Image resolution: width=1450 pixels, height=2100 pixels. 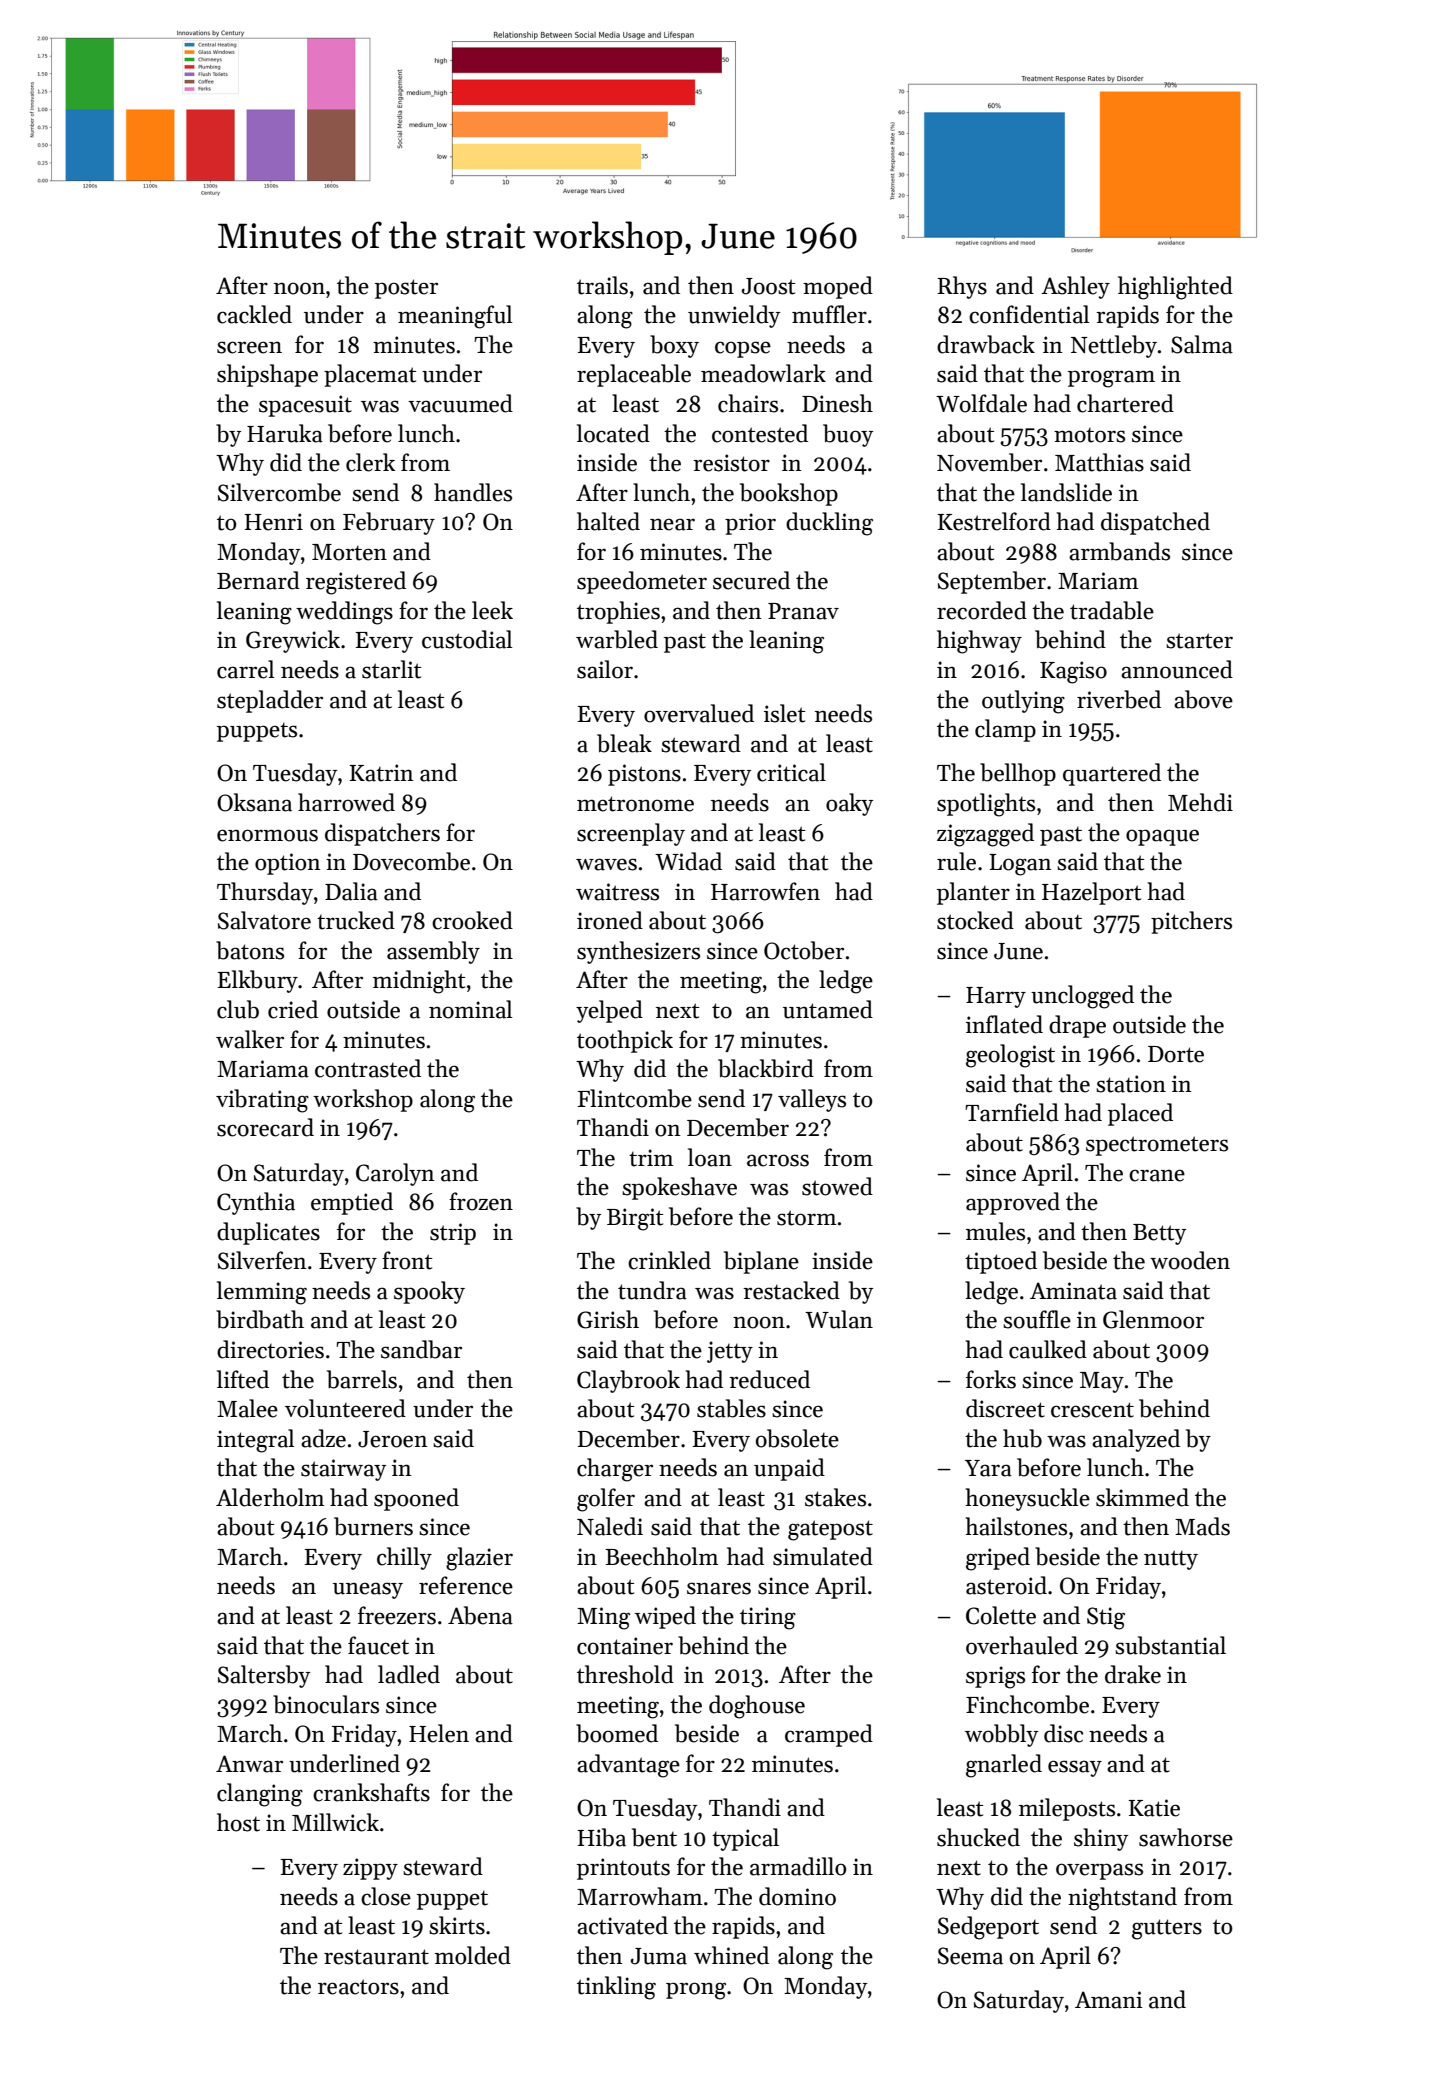 I want to click on unpaid, so click(x=789, y=1469).
